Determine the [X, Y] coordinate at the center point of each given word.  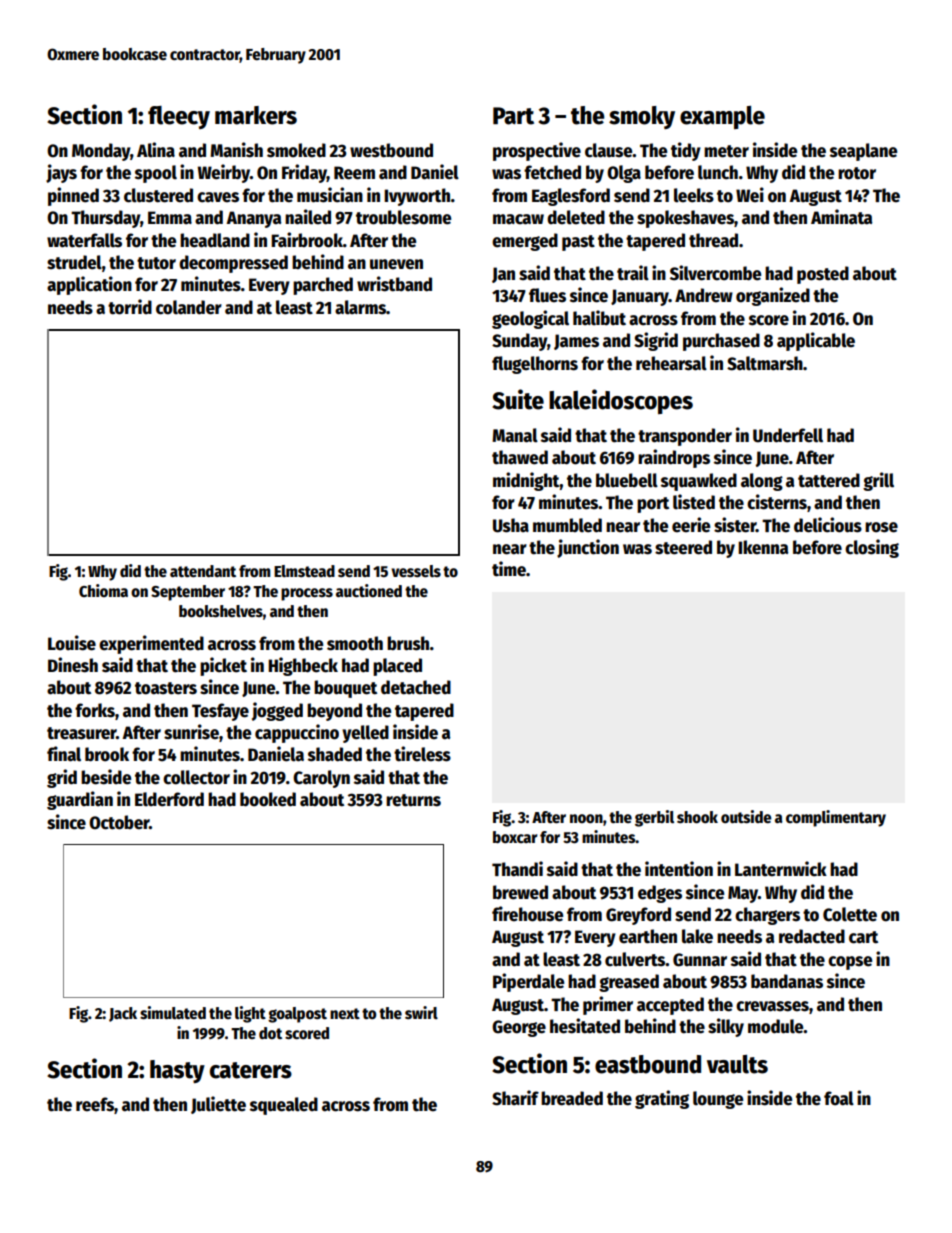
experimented [151, 644]
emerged [525, 242]
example [722, 117]
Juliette [218, 1105]
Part [513, 116]
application [89, 285]
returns [413, 800]
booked [268, 799]
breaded [572, 1098]
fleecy [179, 117]
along [762, 482]
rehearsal [671, 363]
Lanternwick [781, 869]
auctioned [369, 591]
